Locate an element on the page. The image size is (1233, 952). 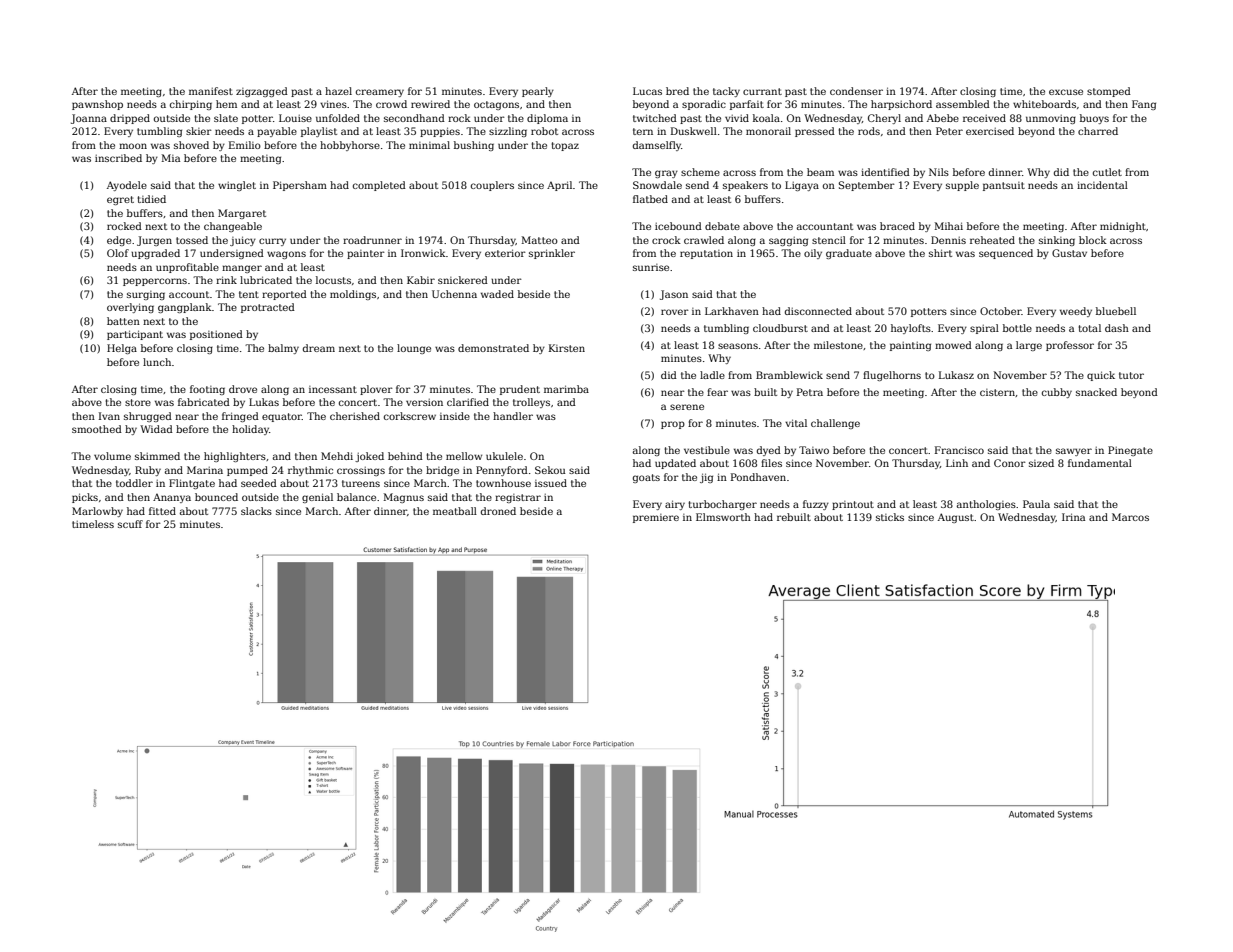
incessant is located at coordinates (333, 389).
